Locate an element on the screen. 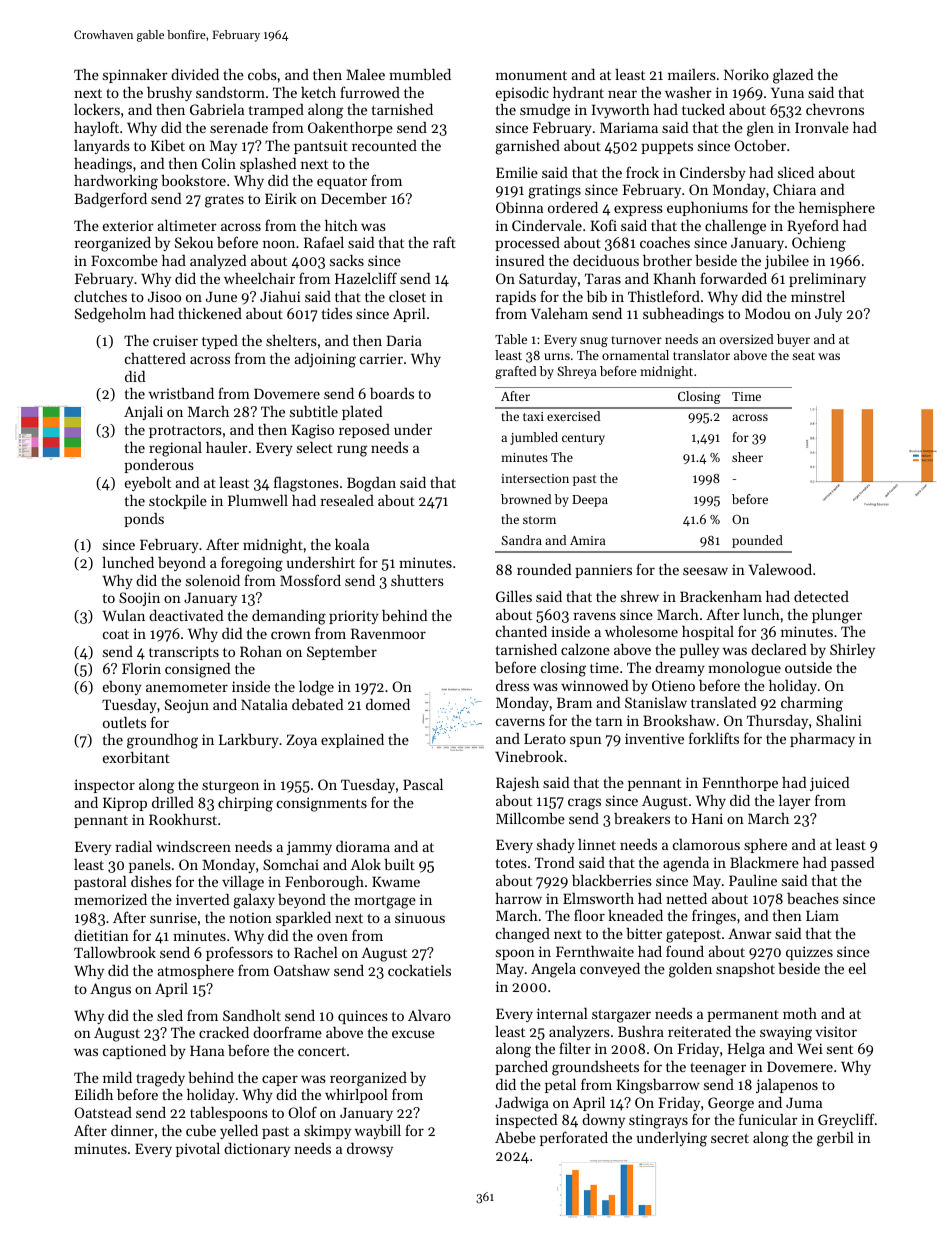 The image size is (952, 1233). Ryeford is located at coordinates (813, 226).
